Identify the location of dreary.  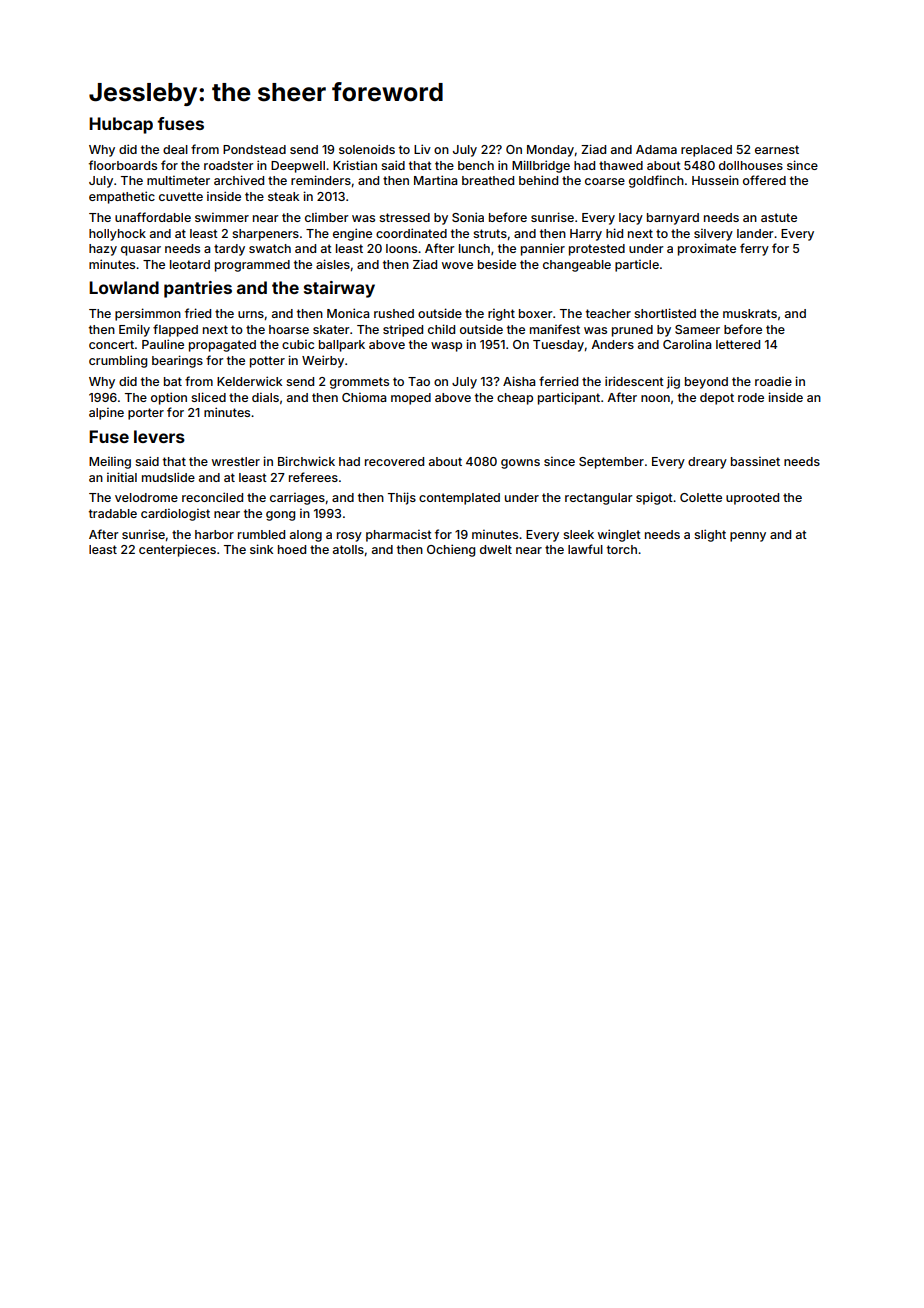
(707, 463).
